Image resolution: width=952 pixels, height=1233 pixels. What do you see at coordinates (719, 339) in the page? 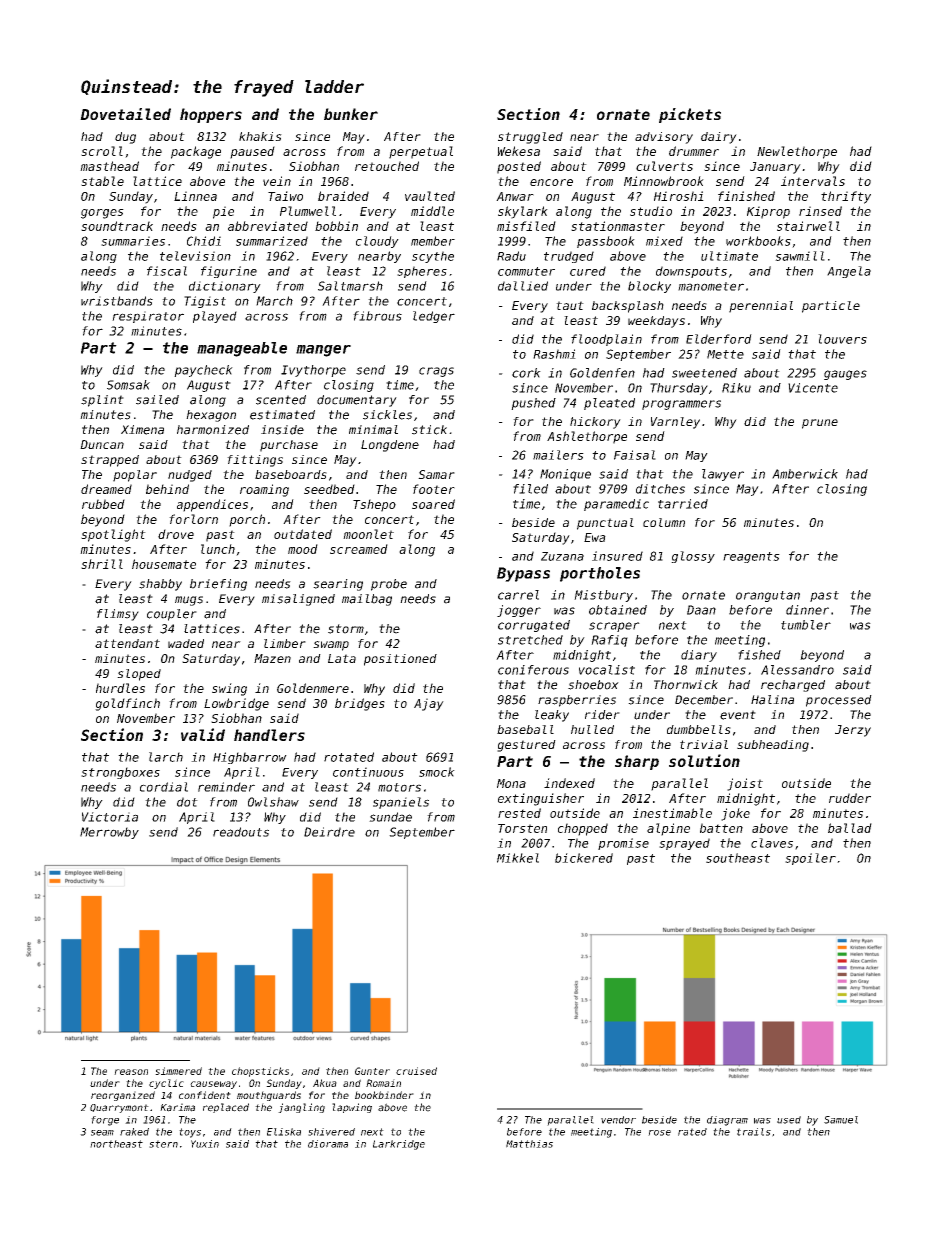
I see `Elderford` at bounding box center [719, 339].
